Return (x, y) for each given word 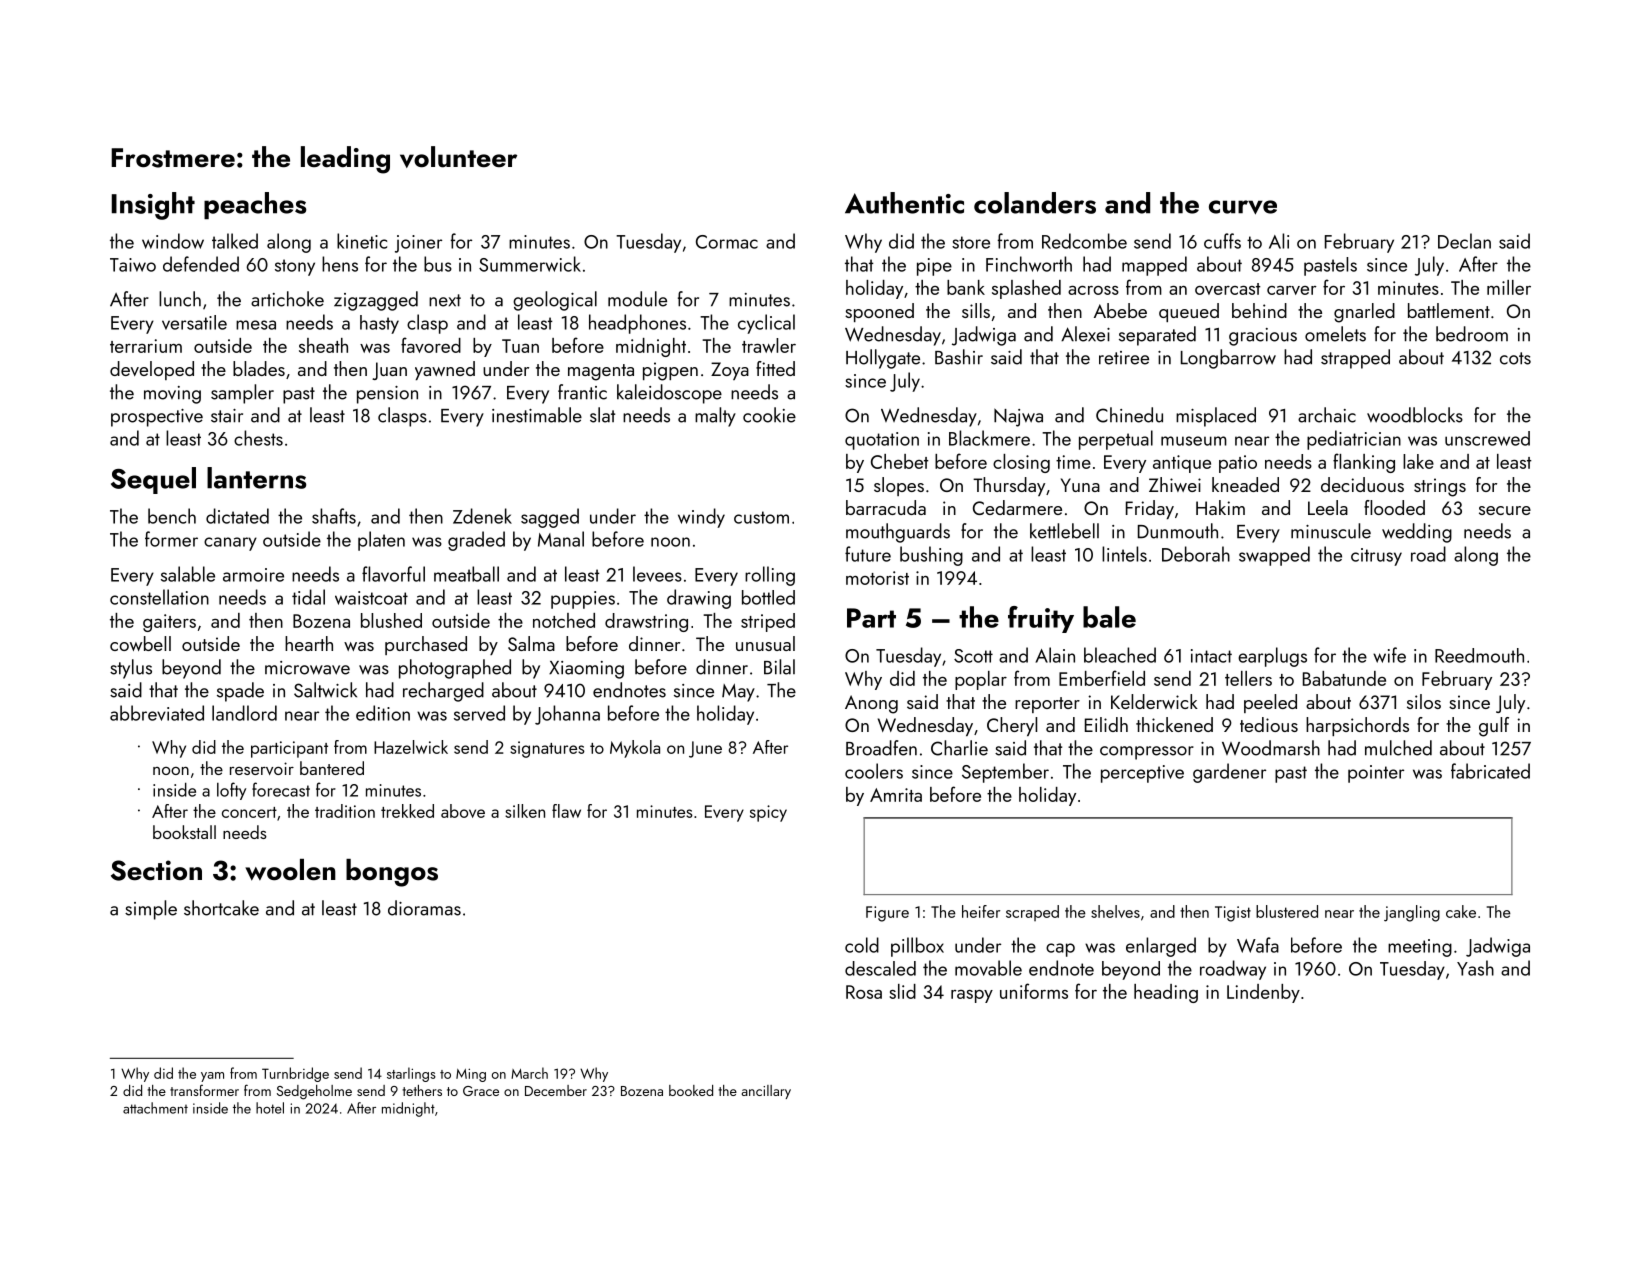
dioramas (424, 908)
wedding (1417, 533)
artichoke (287, 299)
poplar (981, 680)
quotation (882, 441)
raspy (972, 996)
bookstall (184, 832)
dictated (237, 516)
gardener (1229, 773)
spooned (879, 312)
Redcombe (1084, 241)
